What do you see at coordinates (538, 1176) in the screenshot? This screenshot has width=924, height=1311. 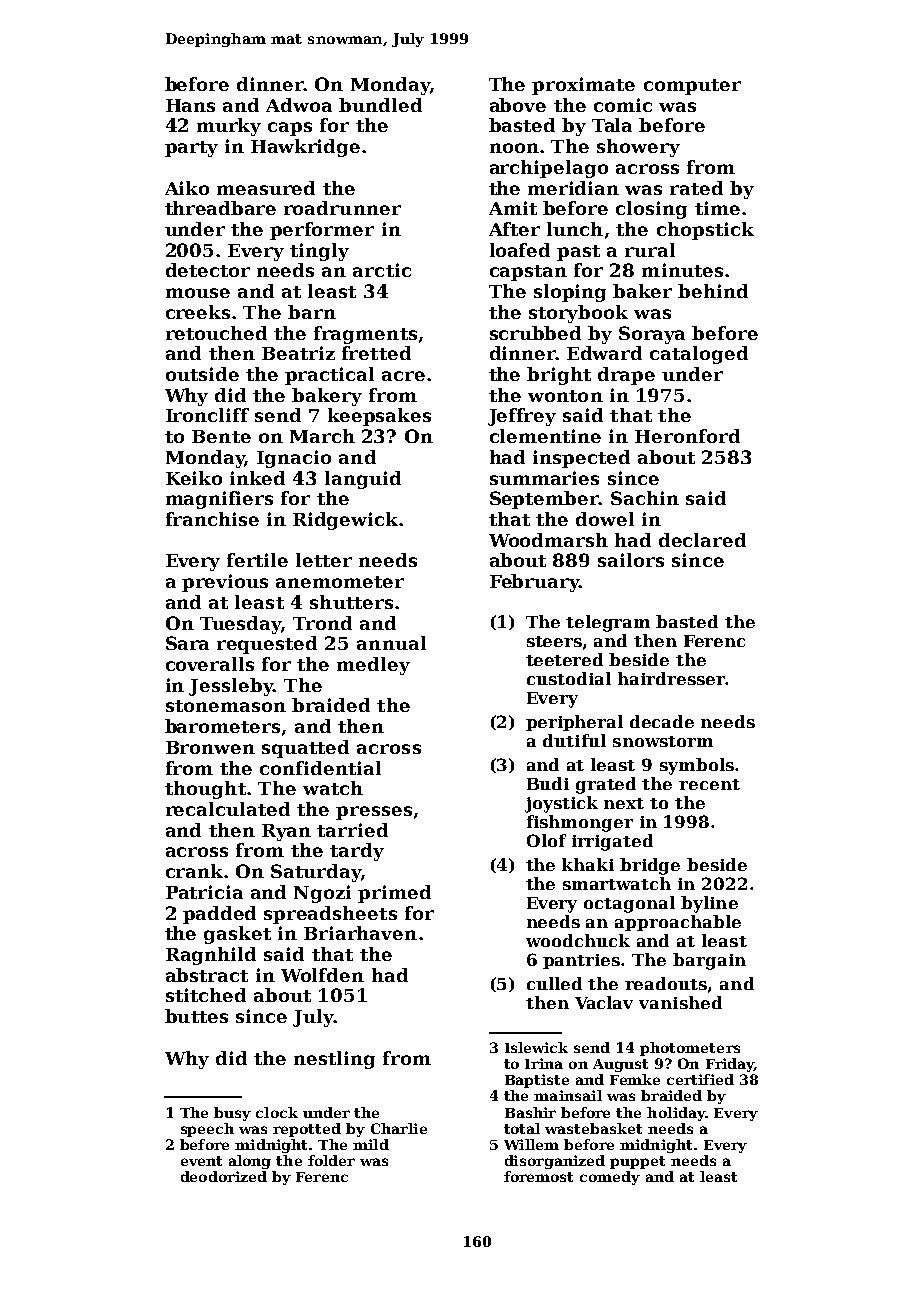 I see `foremost` at bounding box center [538, 1176].
